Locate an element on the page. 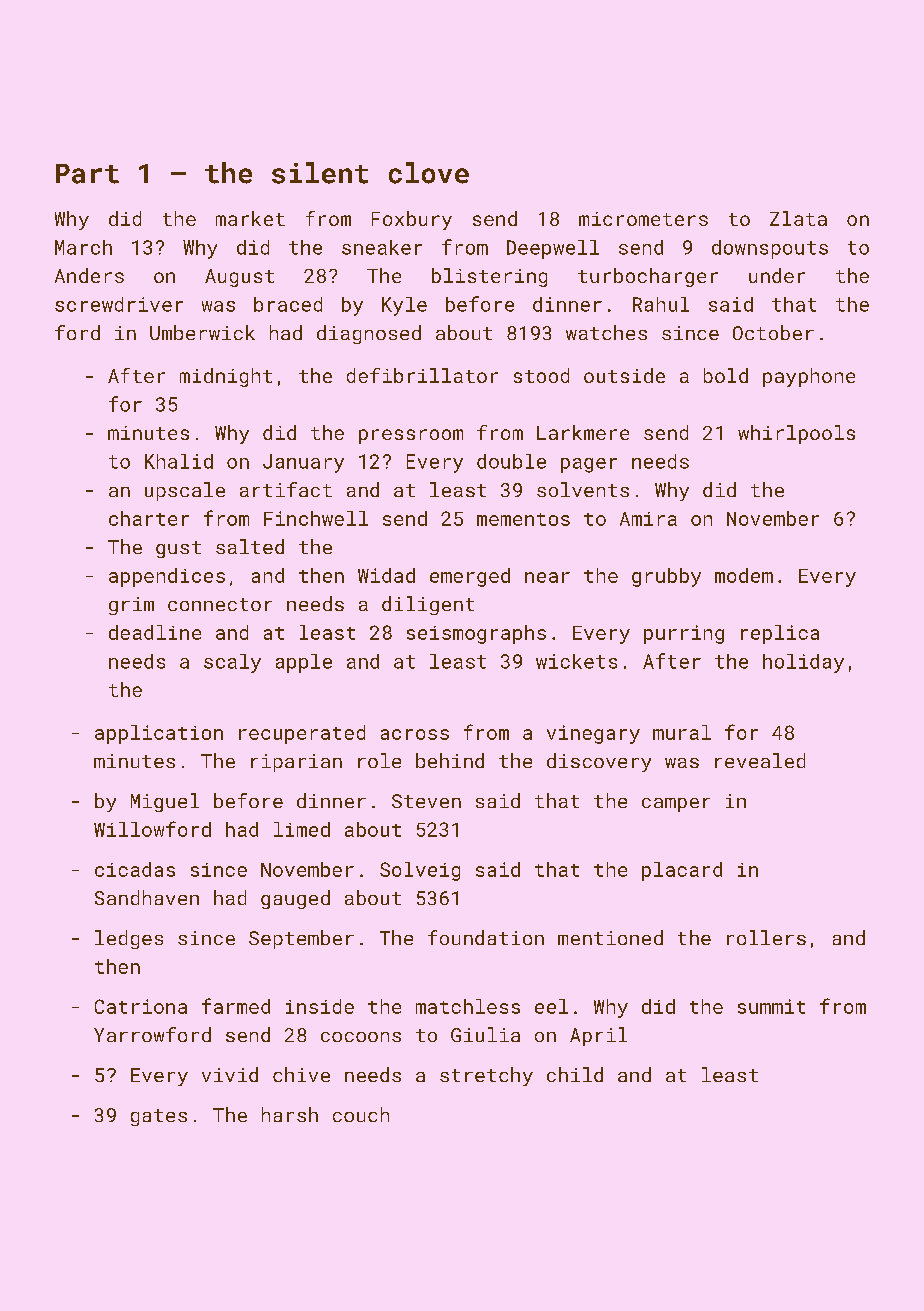 The height and width of the image is (1311, 924). modem is located at coordinates (744, 575).
